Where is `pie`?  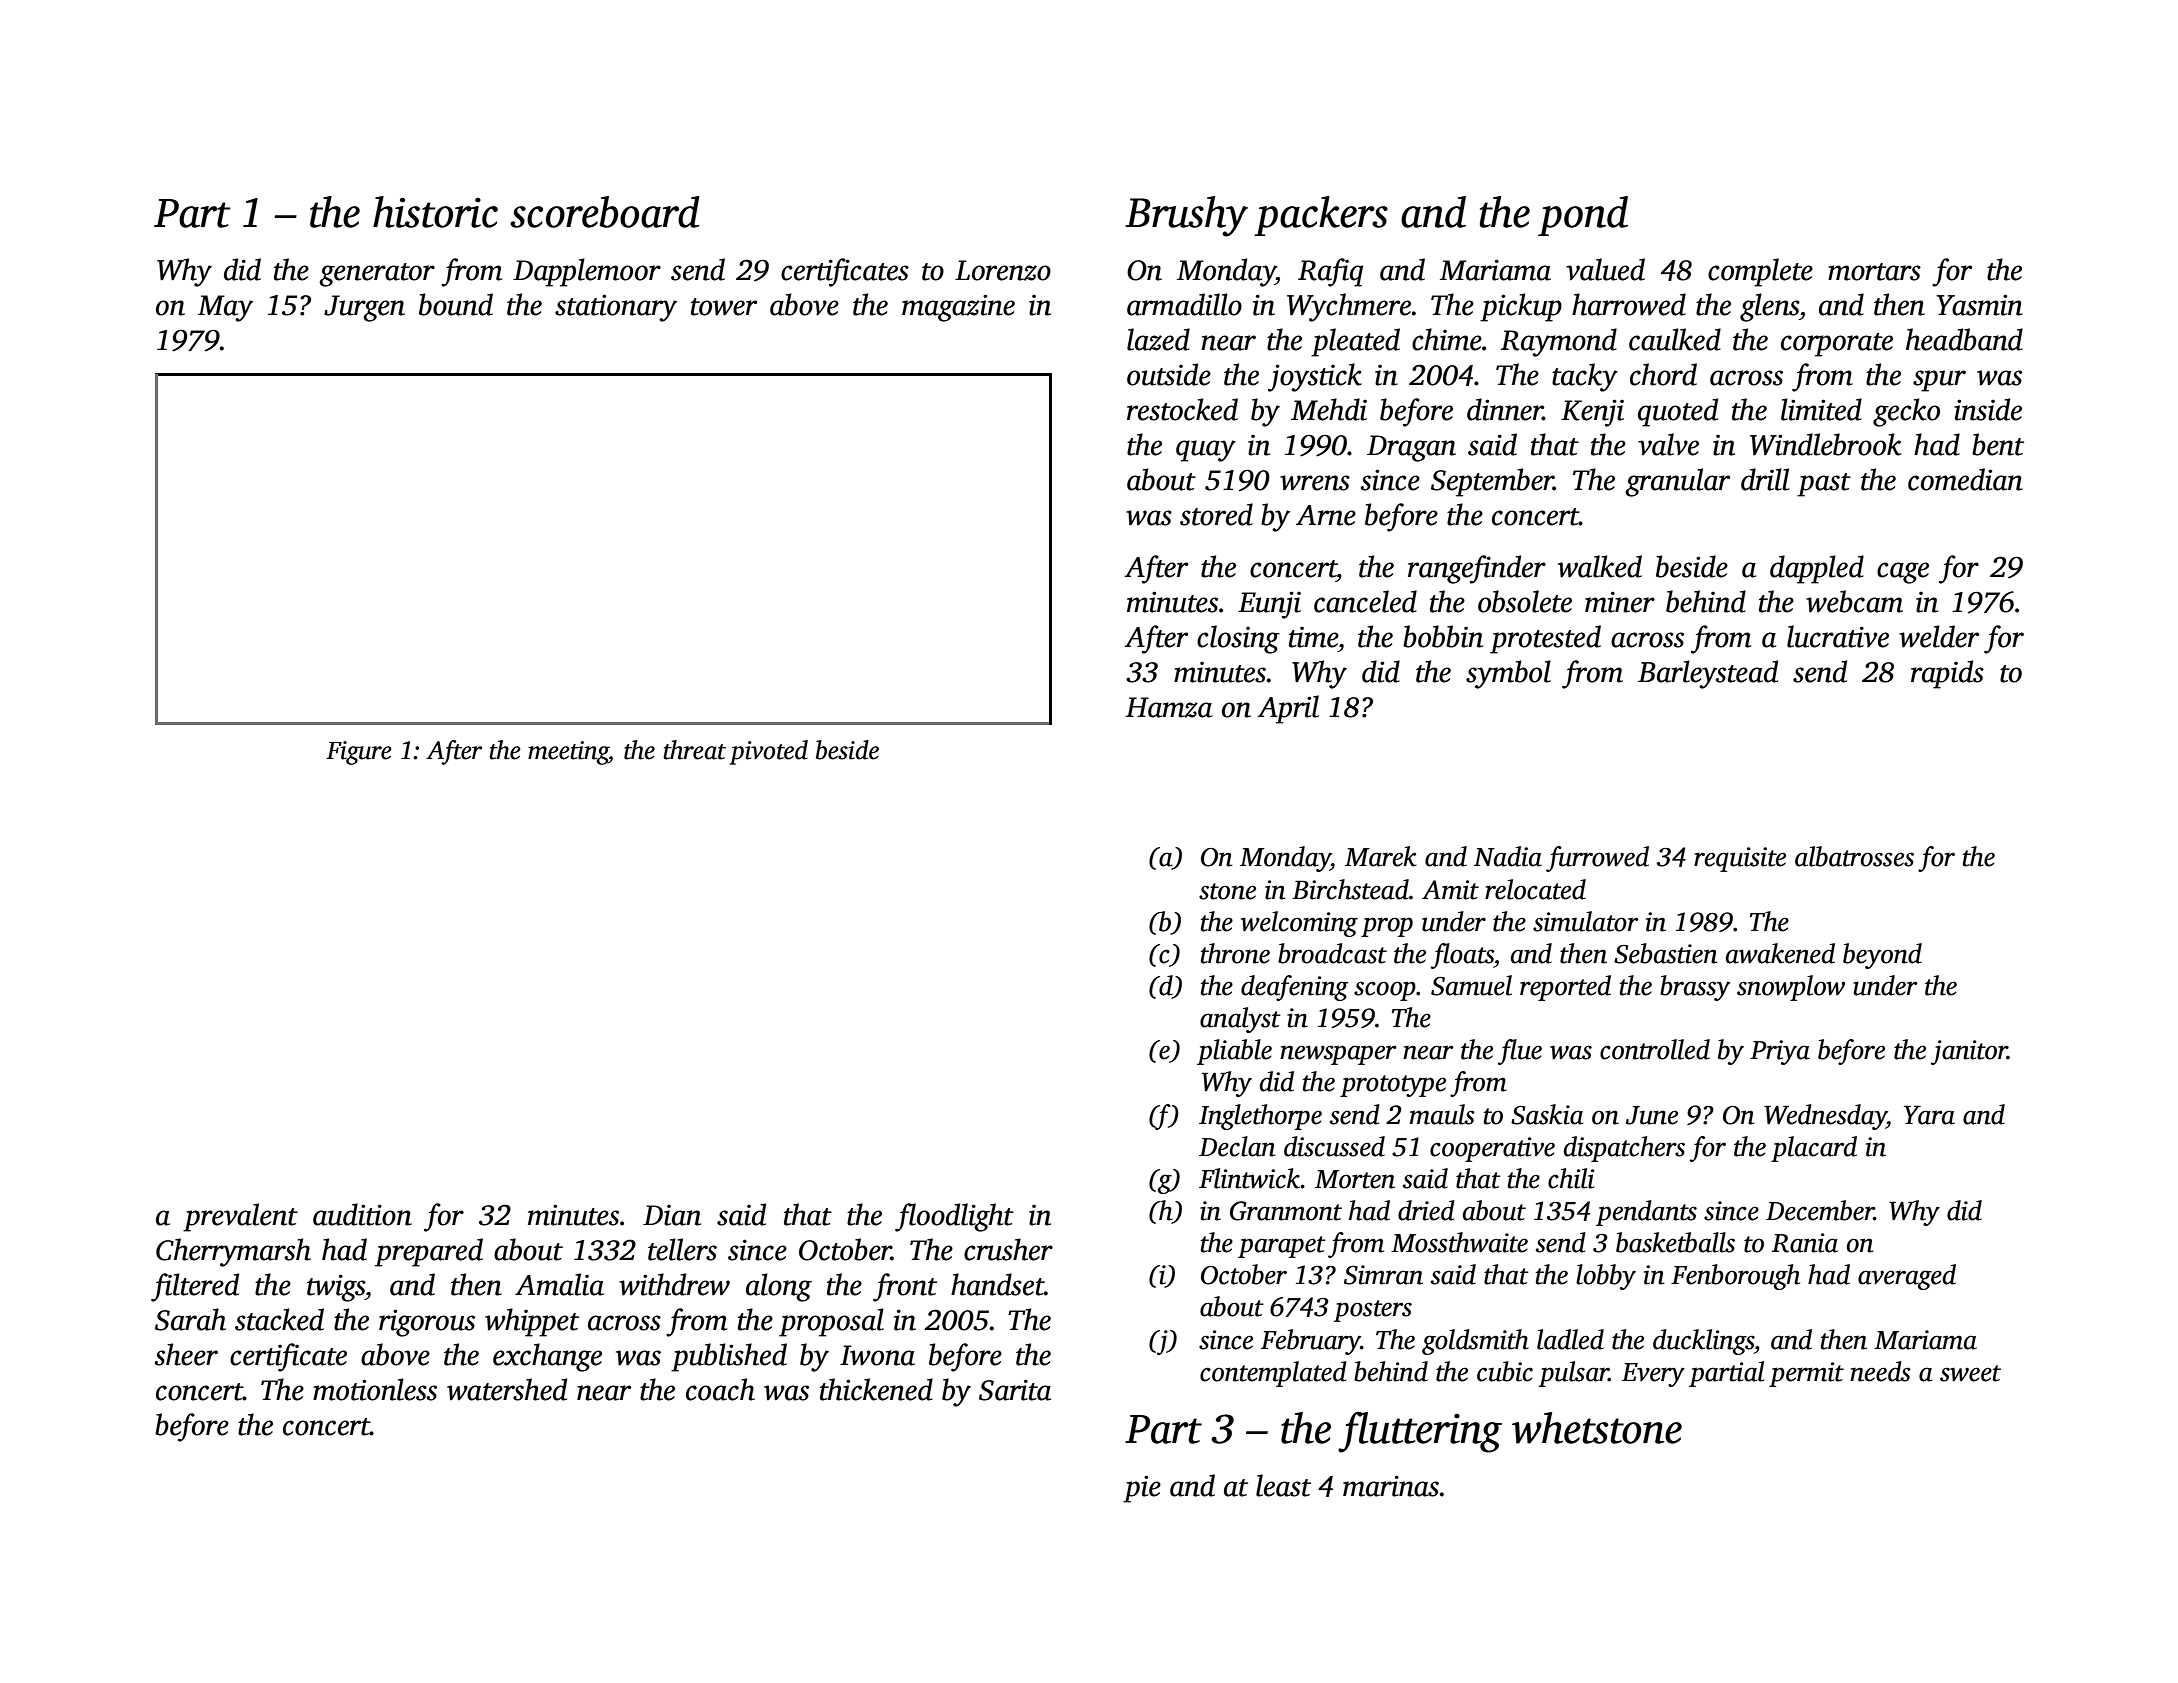
pie is located at coordinates (1142, 1489).
